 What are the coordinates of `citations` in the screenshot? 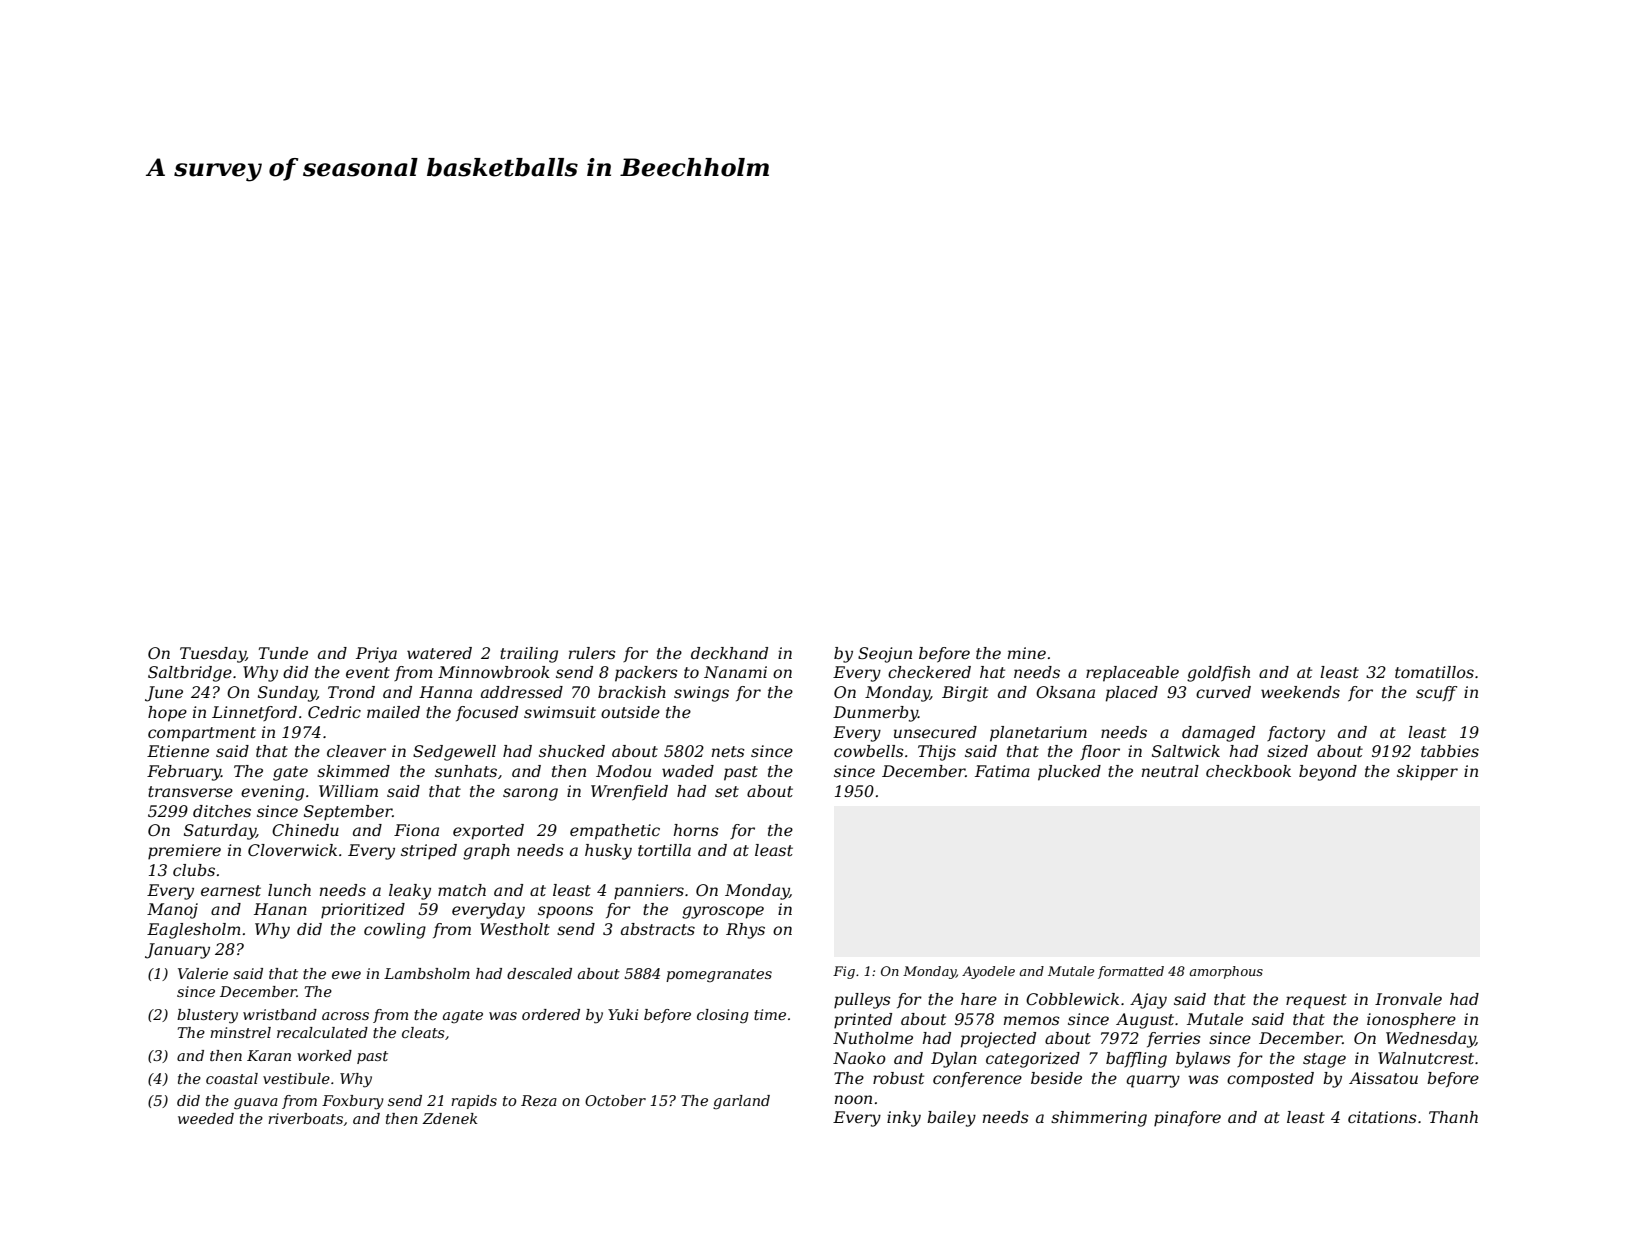 It's located at (1382, 1117).
